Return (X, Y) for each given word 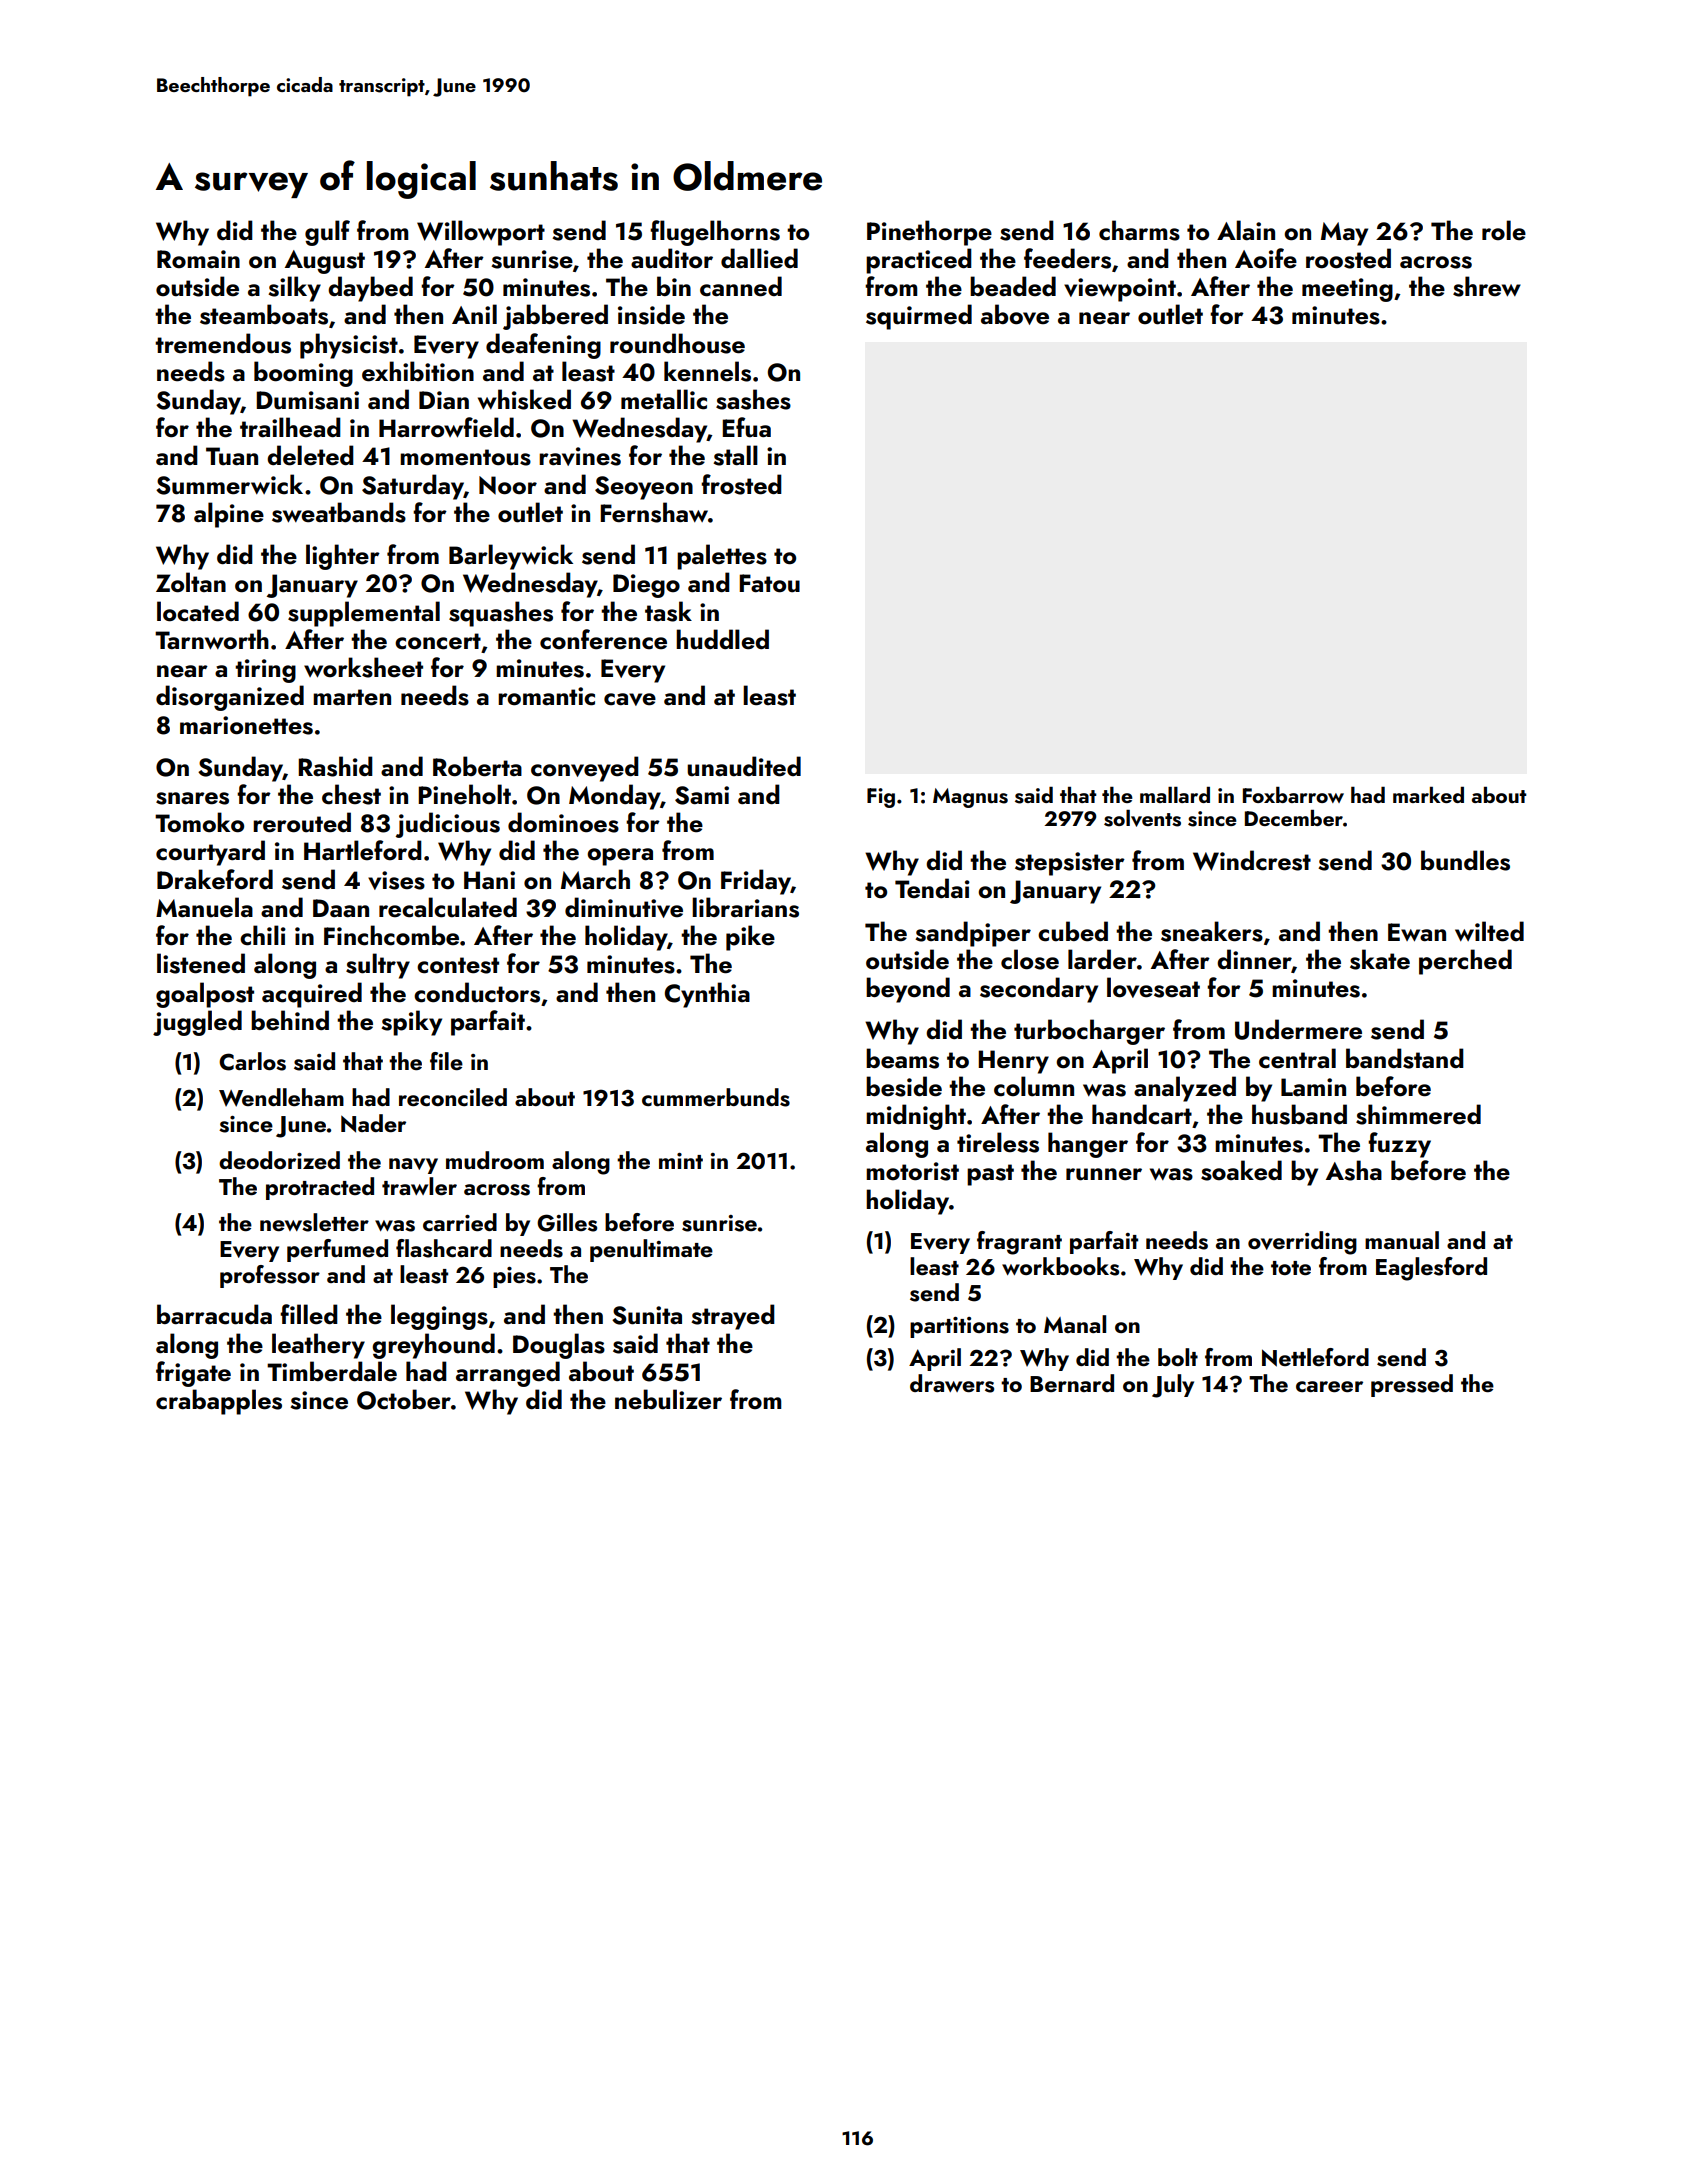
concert (438, 641)
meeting (1347, 290)
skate (1380, 959)
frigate (193, 1374)
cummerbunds (716, 1097)
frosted (741, 484)
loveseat (1153, 987)
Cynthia (707, 995)
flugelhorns (715, 233)
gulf (327, 233)
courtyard (210, 853)
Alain (1246, 230)
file (446, 1061)
